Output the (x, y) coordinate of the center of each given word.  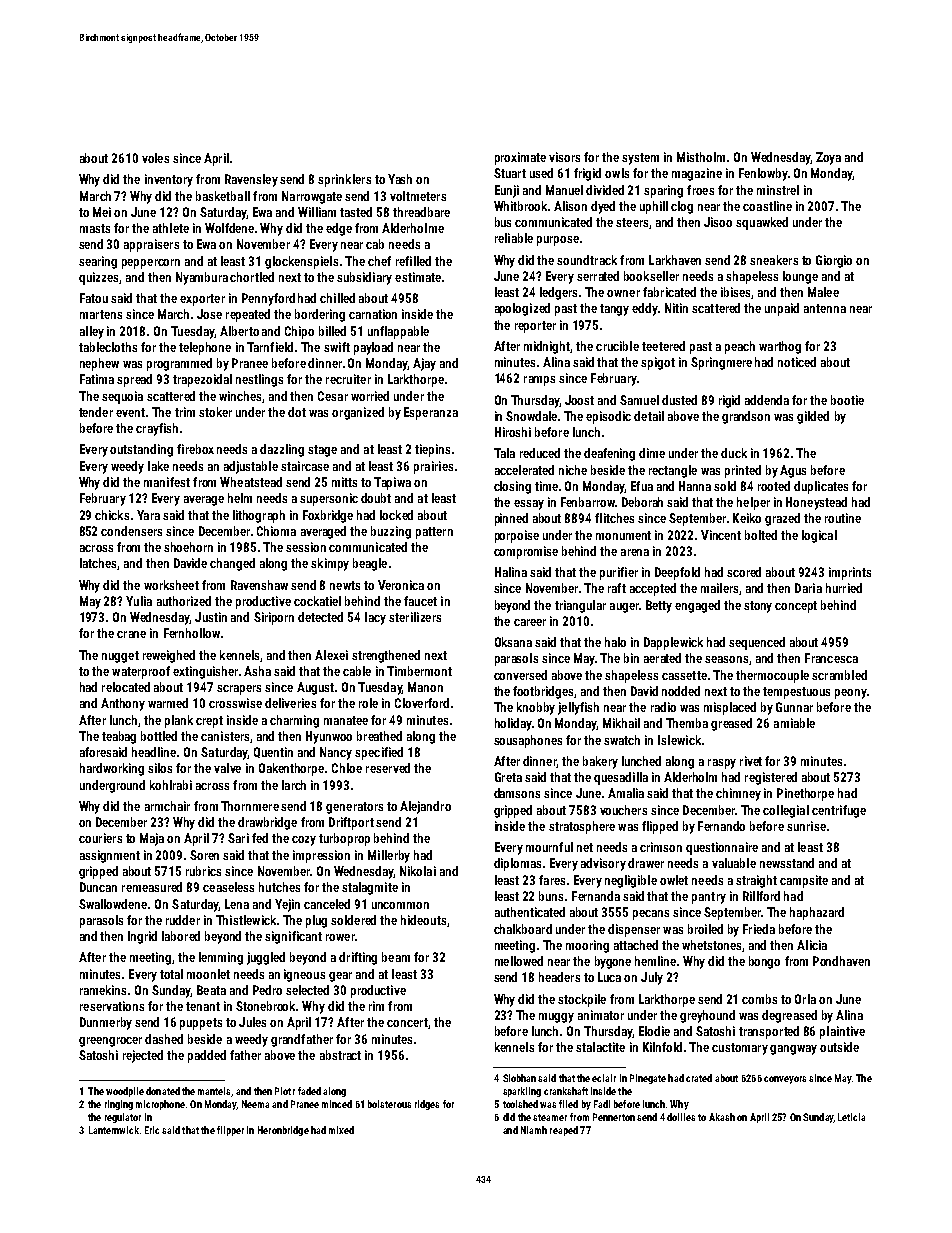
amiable (794, 723)
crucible (617, 346)
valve (227, 768)
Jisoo (718, 222)
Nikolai (418, 871)
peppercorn (151, 264)
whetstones (711, 945)
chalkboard (523, 929)
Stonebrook (266, 1006)
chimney (738, 794)
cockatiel (317, 601)
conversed (520, 675)
